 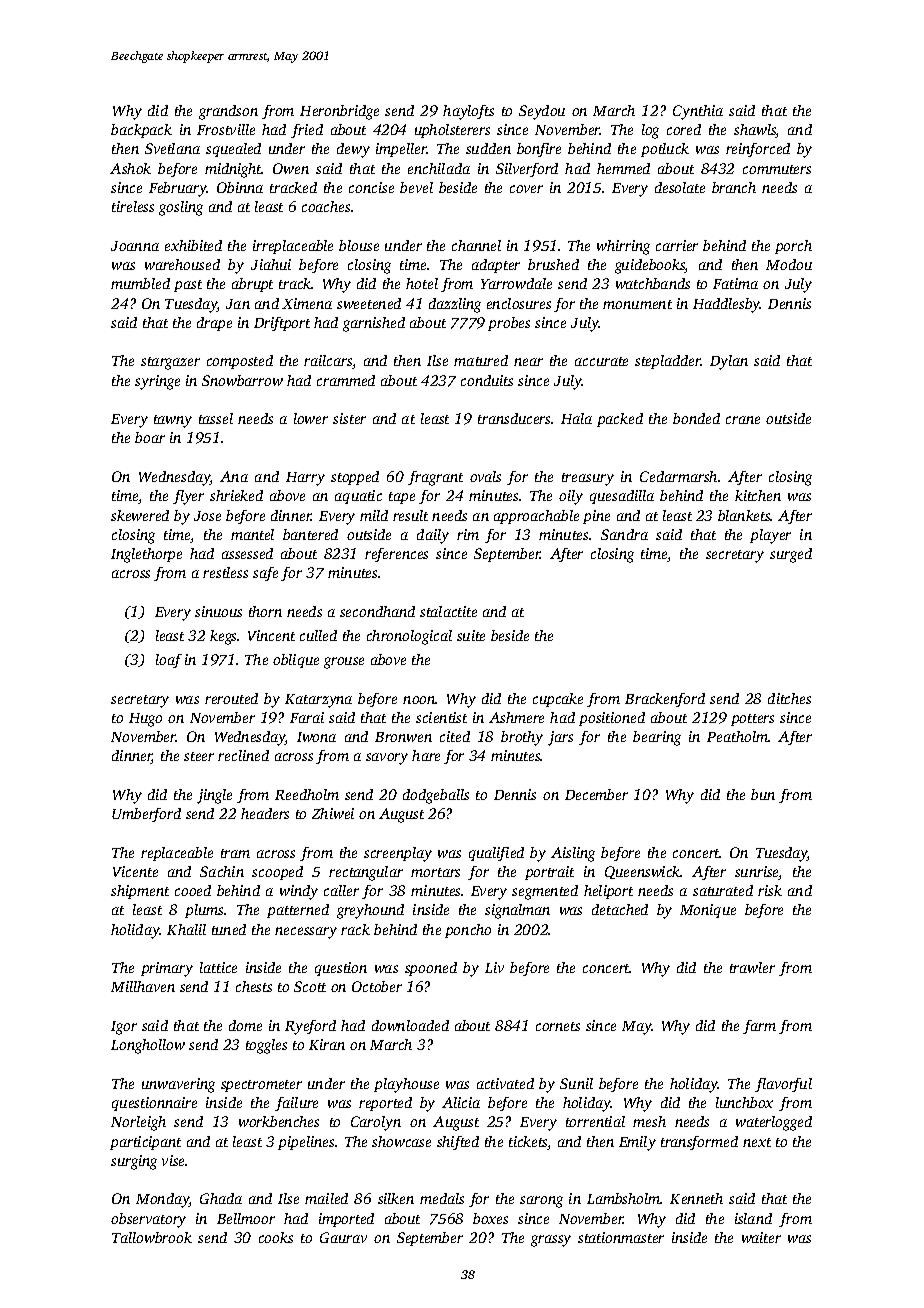 What do you see at coordinates (228, 112) in the image?
I see `grandson` at bounding box center [228, 112].
